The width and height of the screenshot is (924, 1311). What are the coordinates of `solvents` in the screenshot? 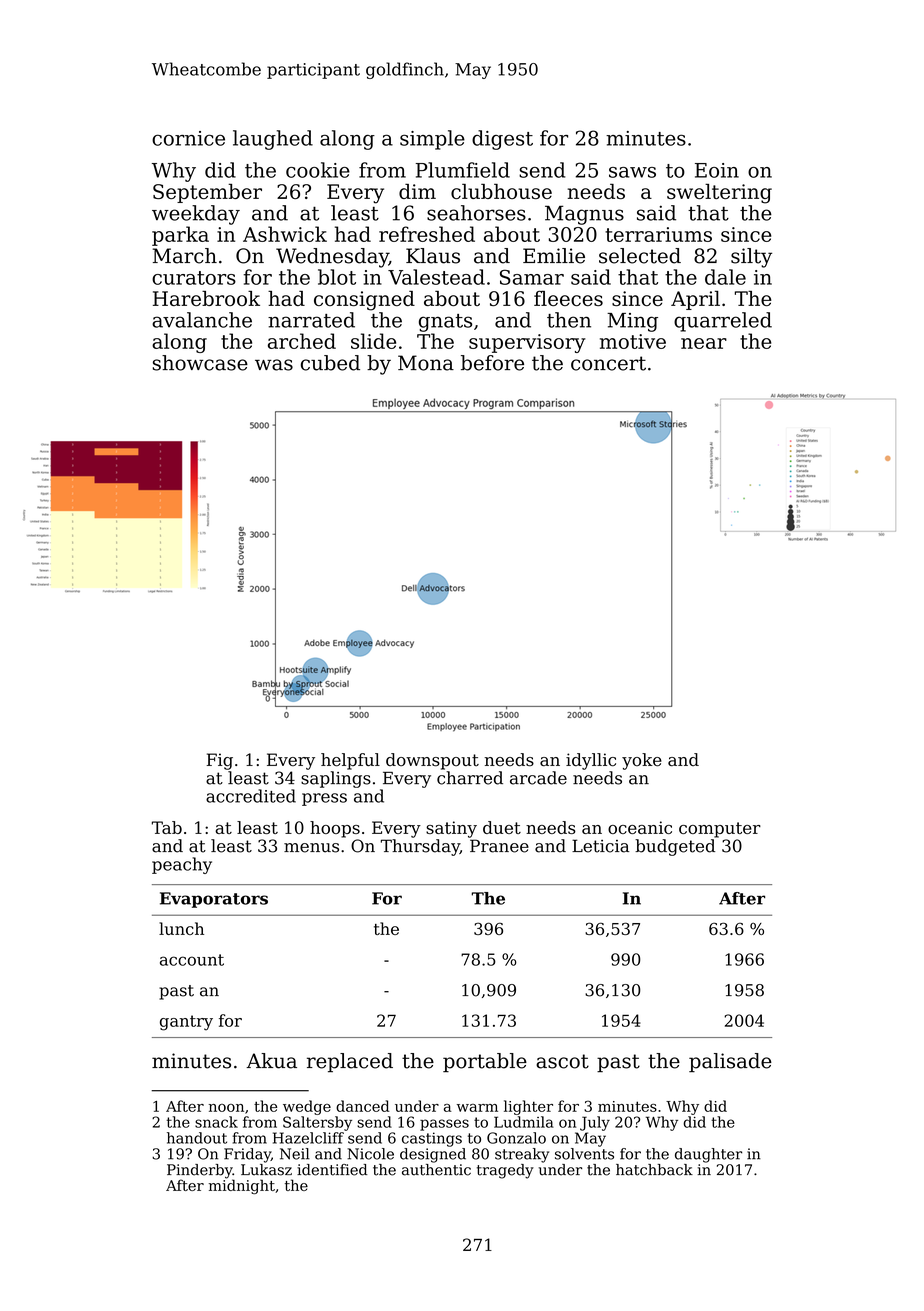 It's located at (584, 1154).
